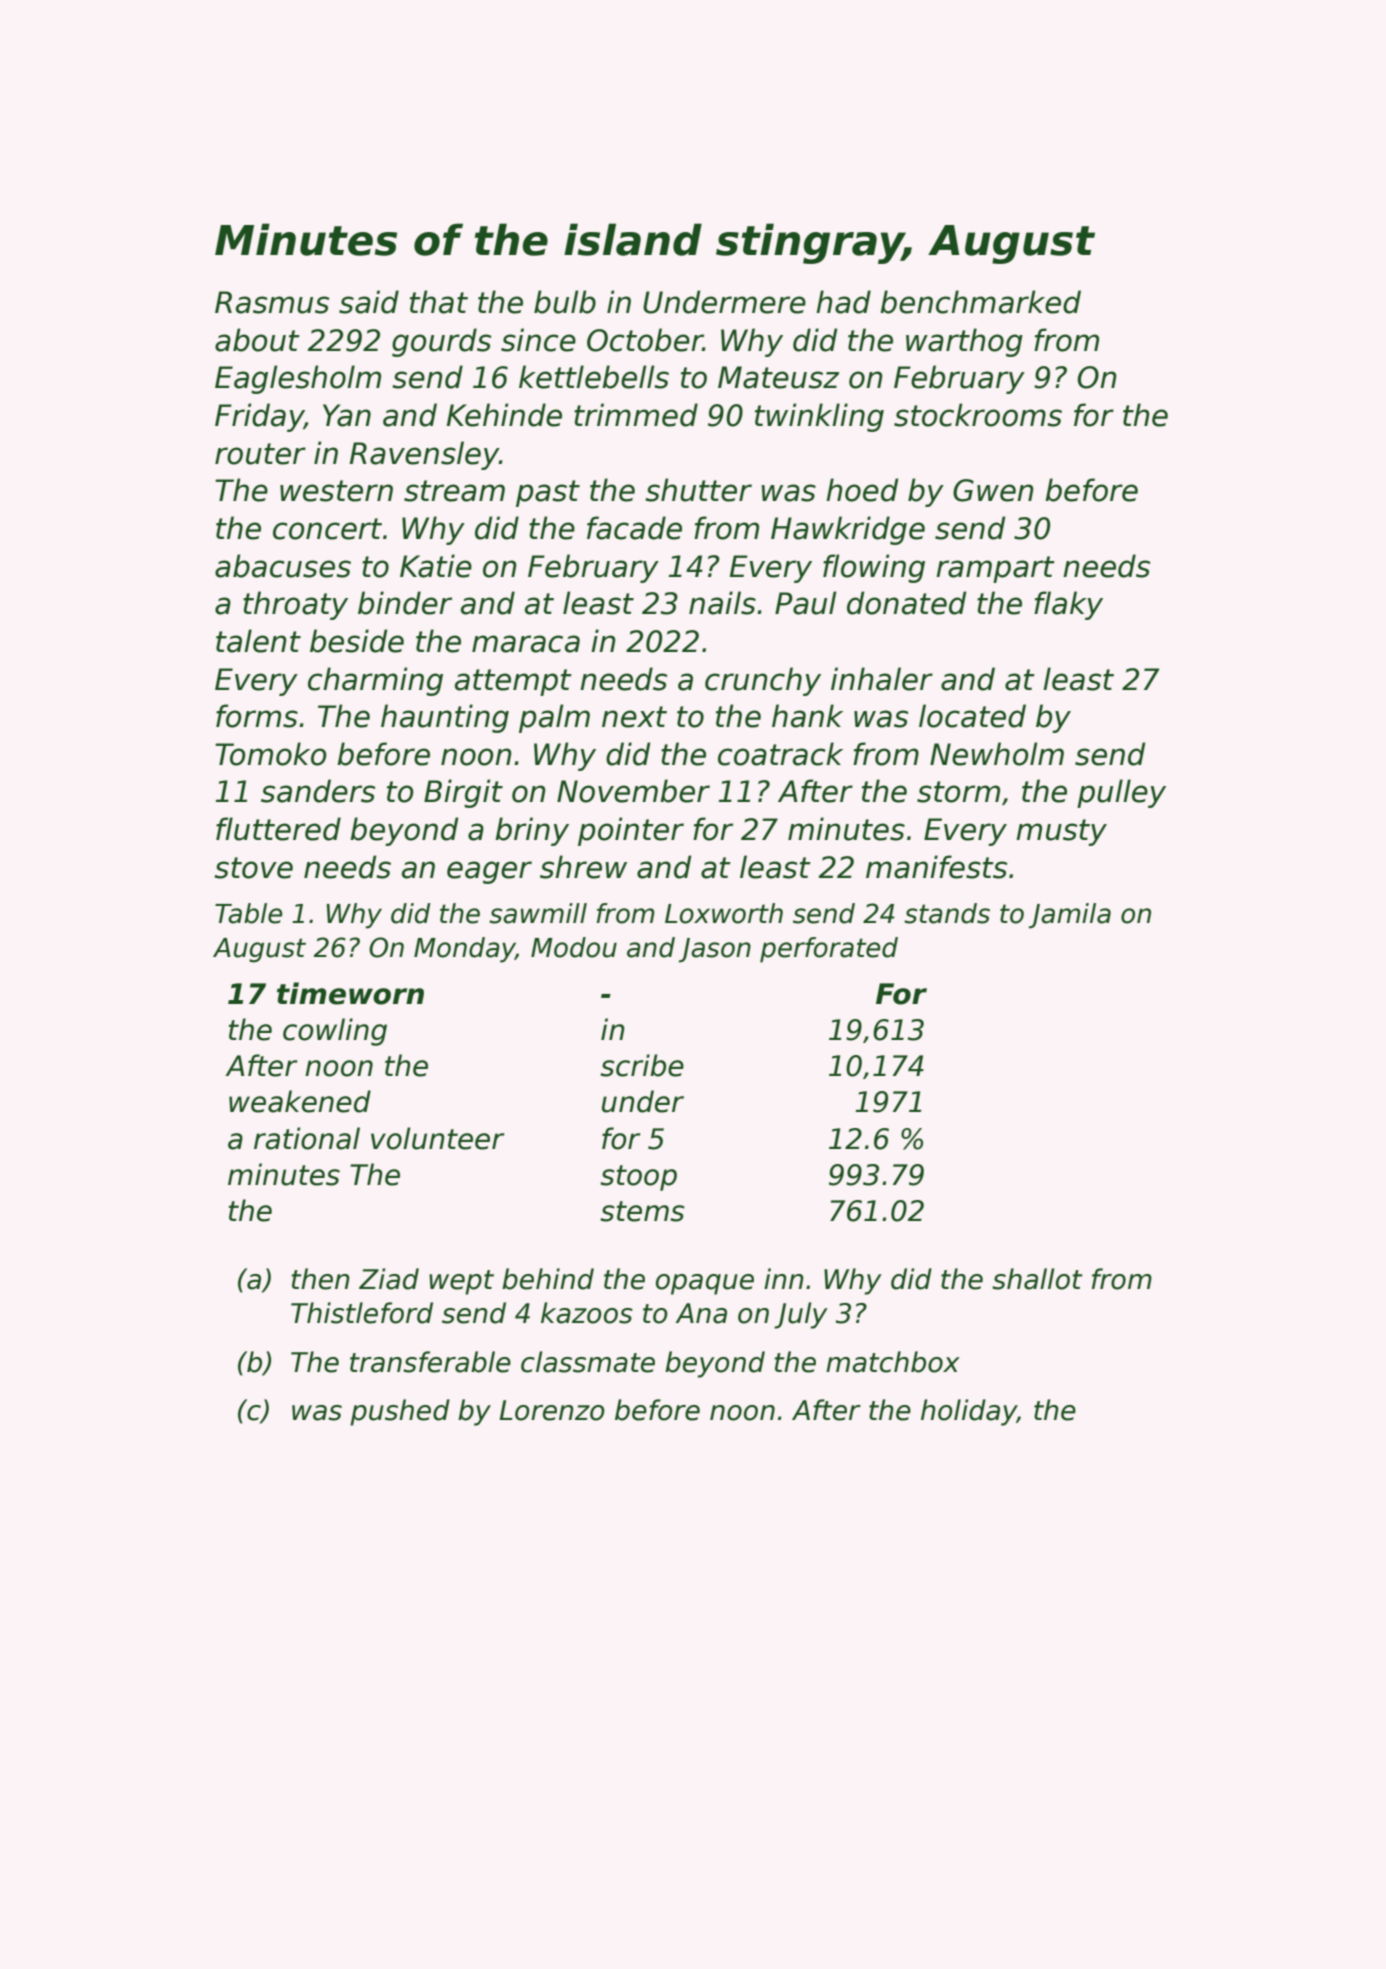 The width and height of the document is (1386, 1969). Describe the element at coordinates (1037, 1279) in the document. I see `shallot` at that location.
